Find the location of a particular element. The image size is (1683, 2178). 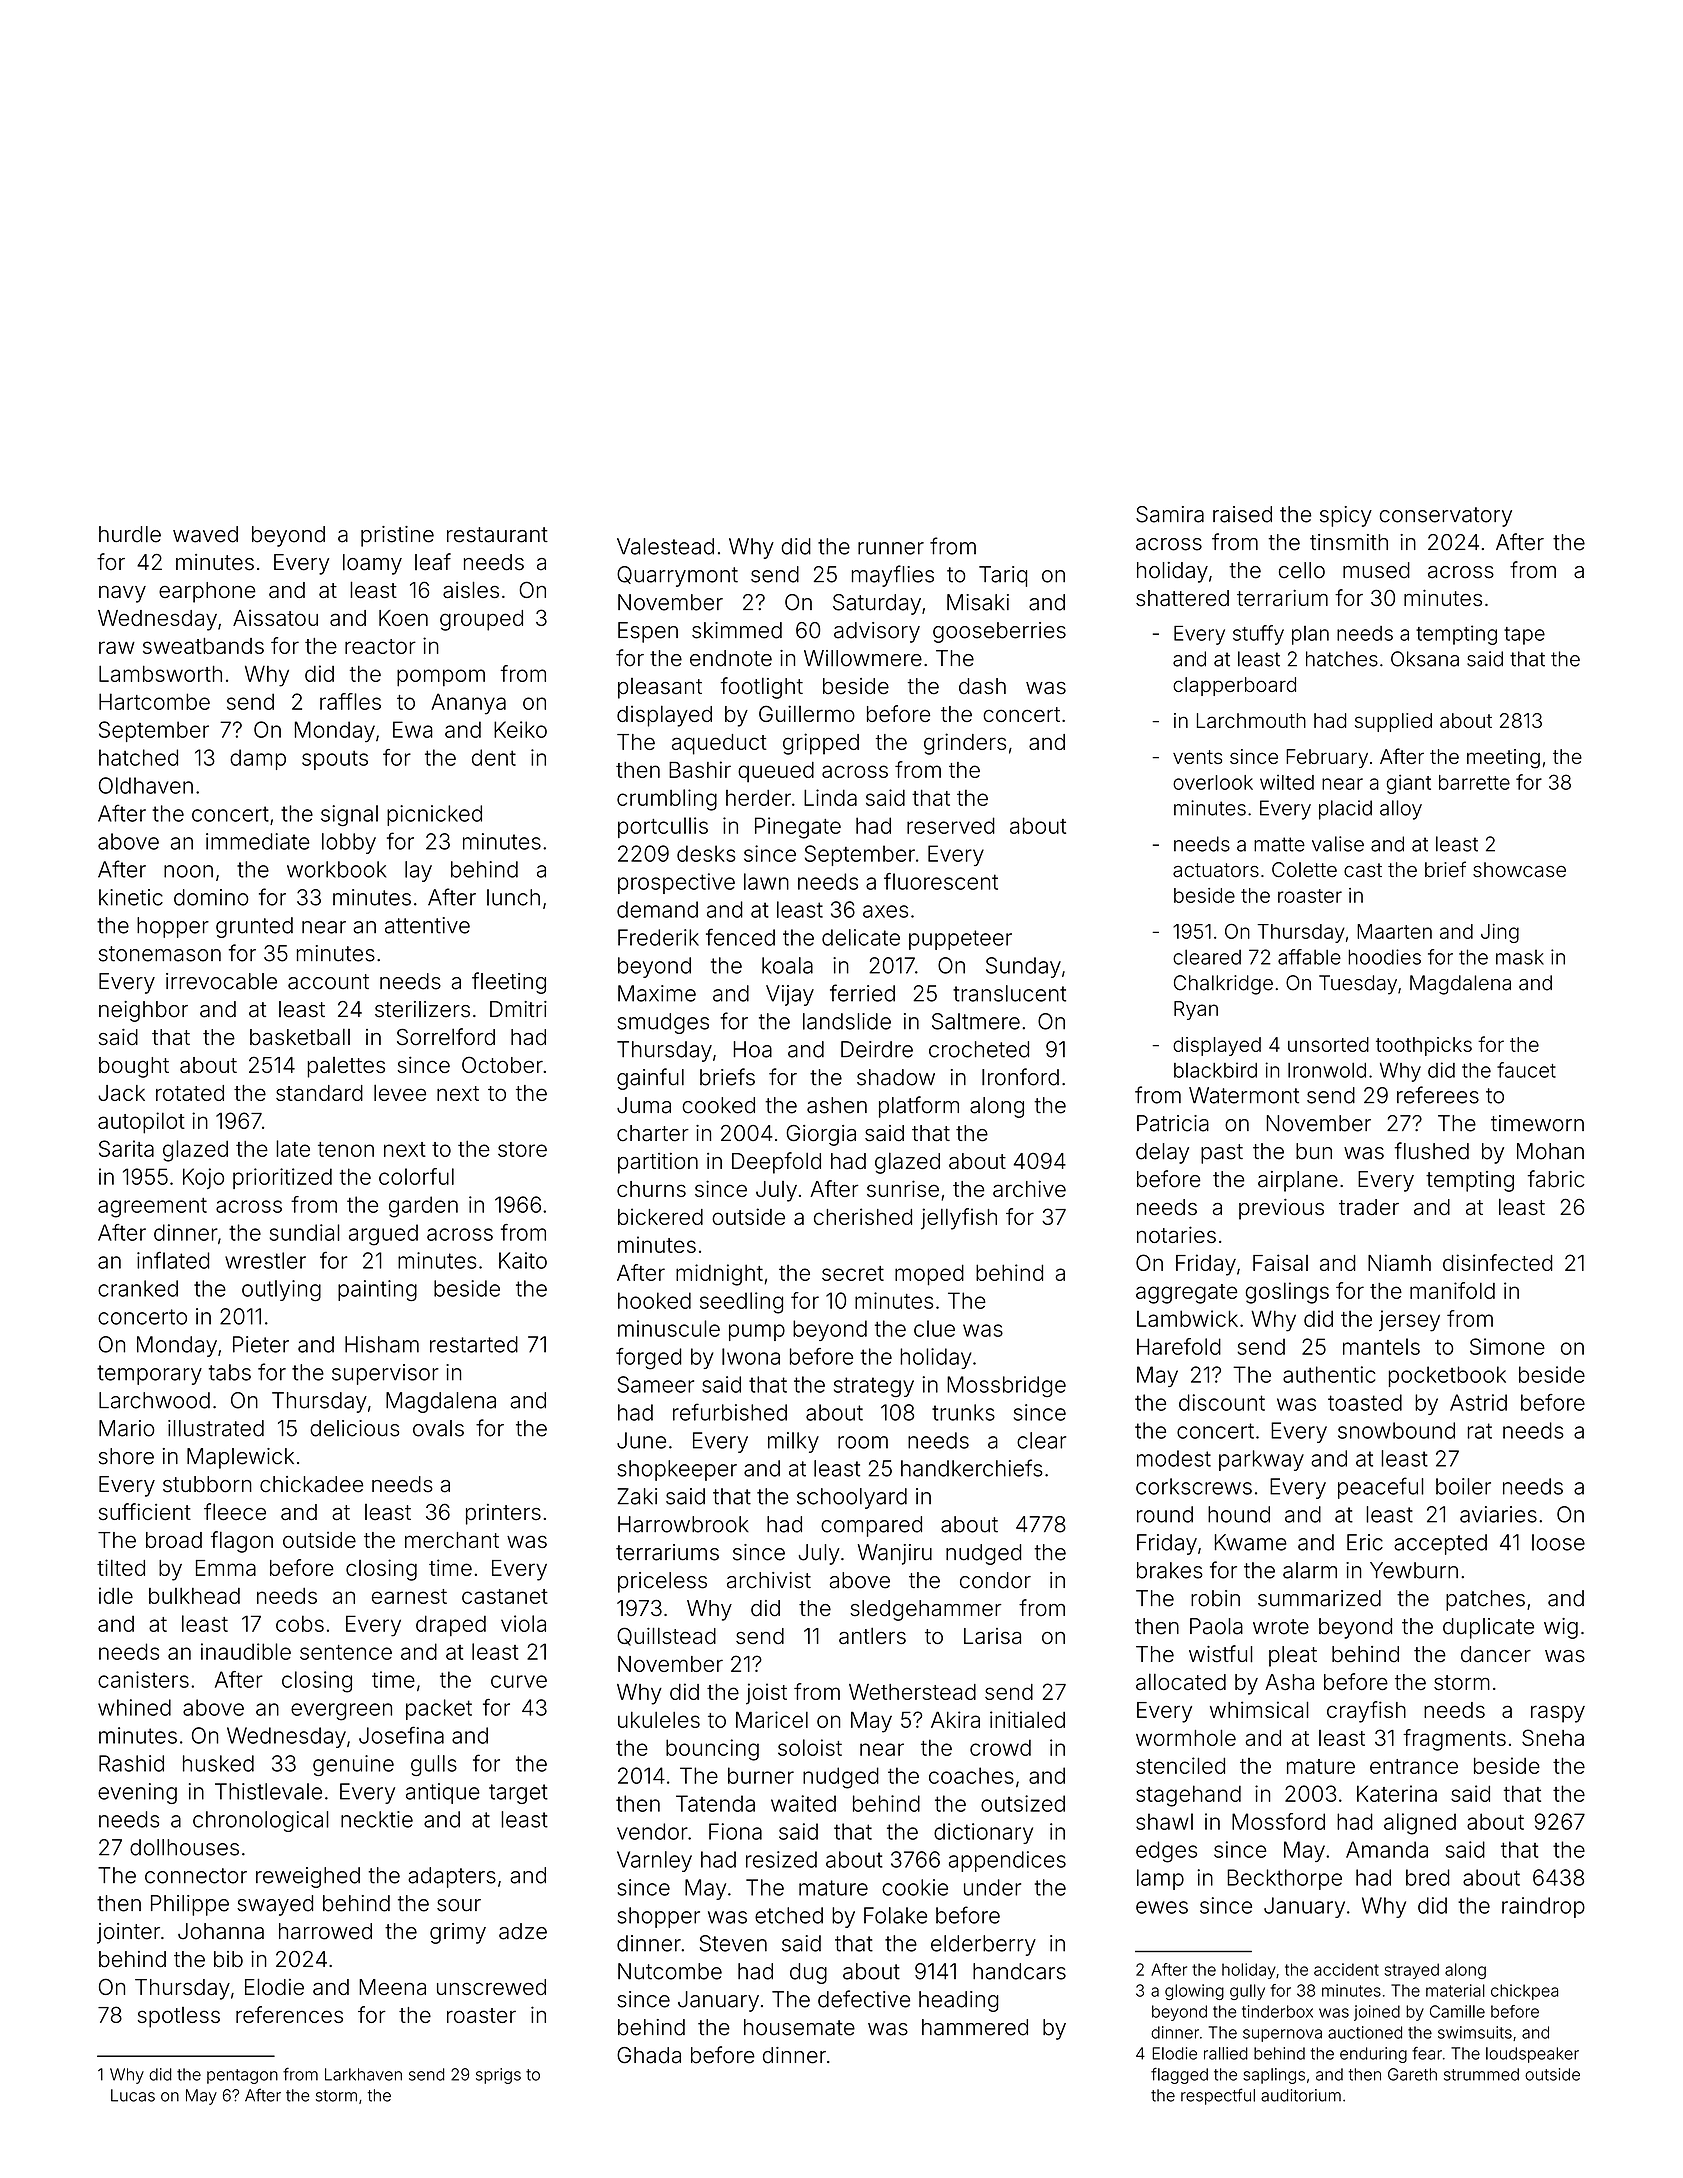

kinetic is located at coordinates (131, 897).
